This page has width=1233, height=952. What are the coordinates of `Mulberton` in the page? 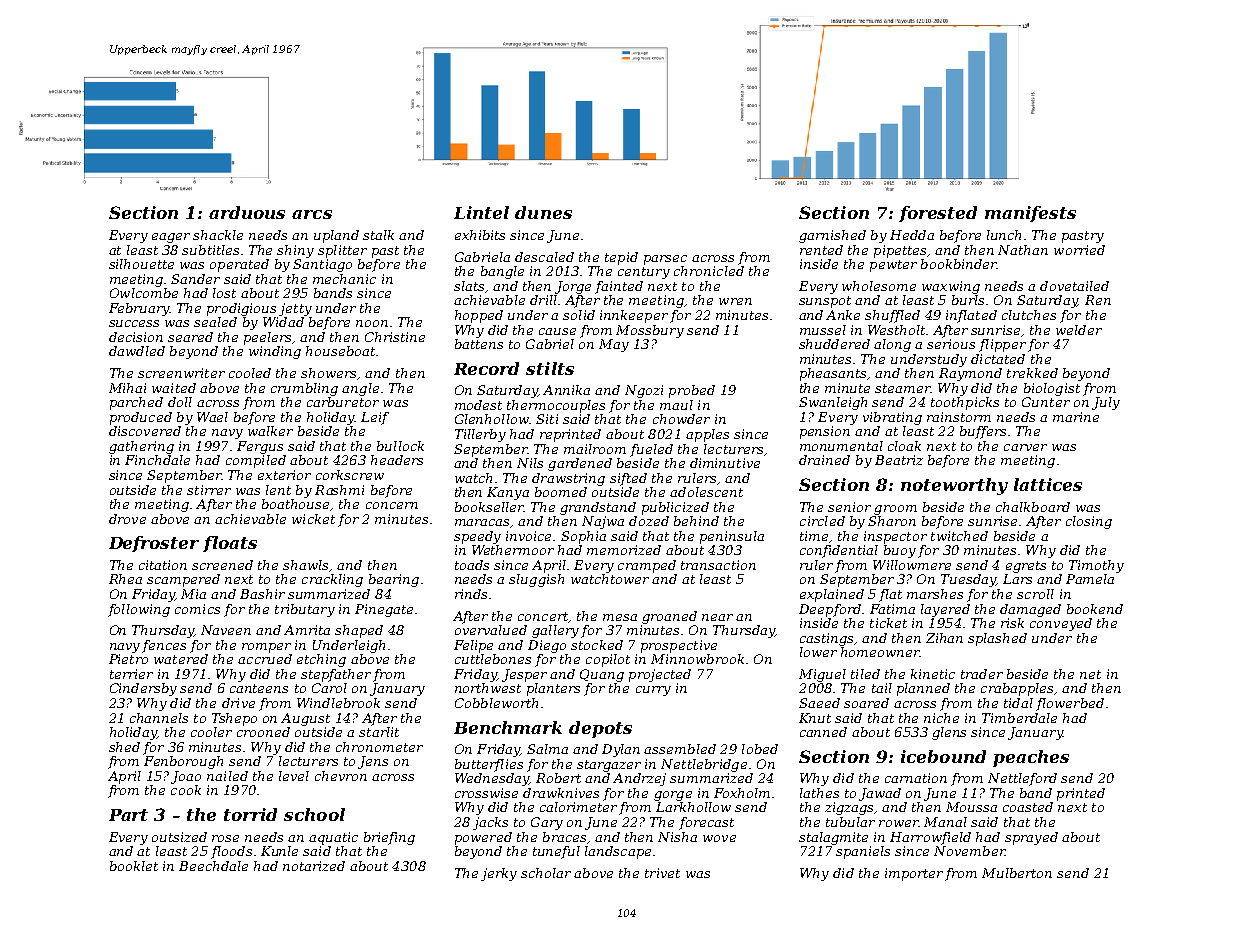 It's located at (1017, 873).
